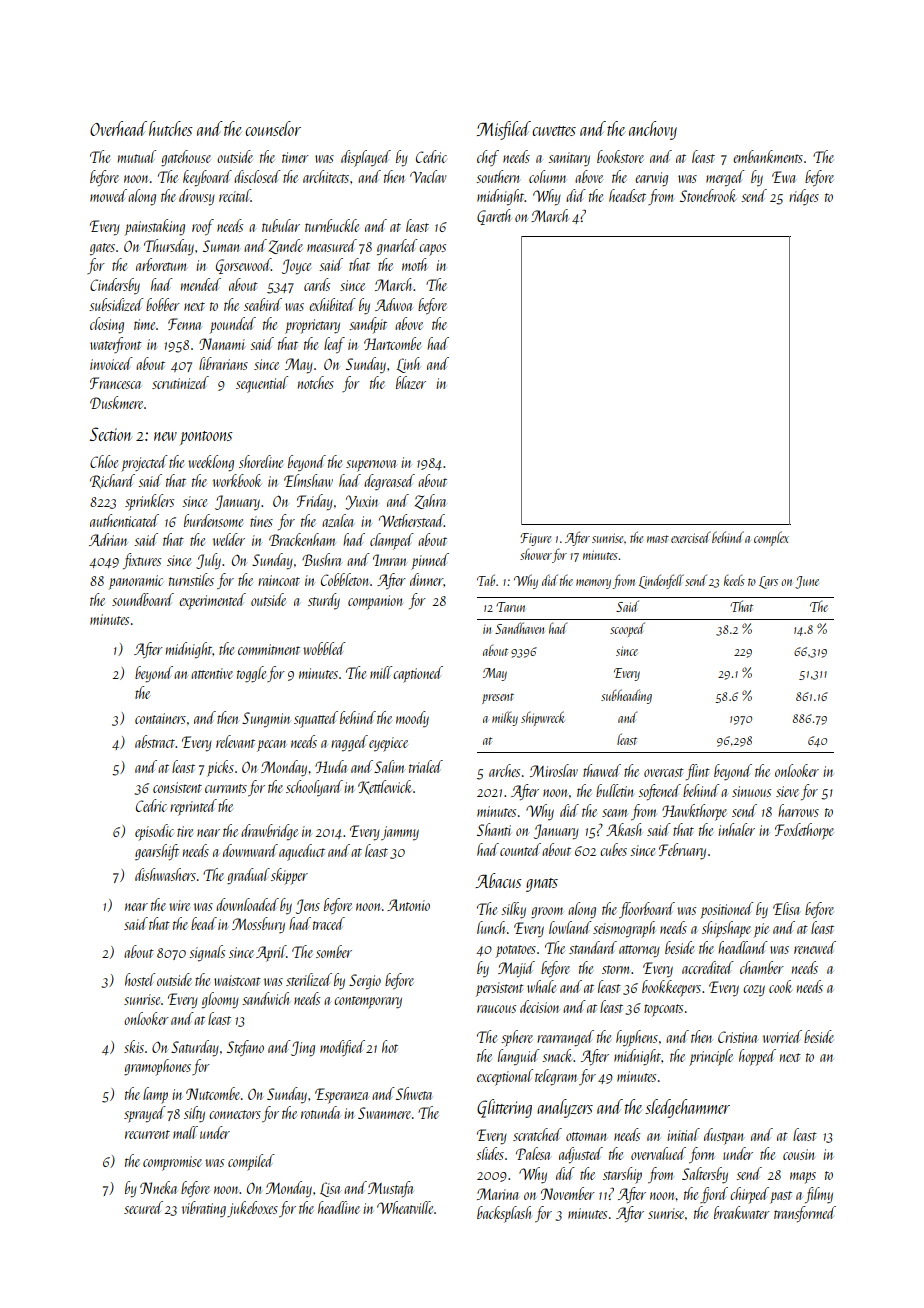  Describe the element at coordinates (414, 264) in the document. I see `moth` at that location.
